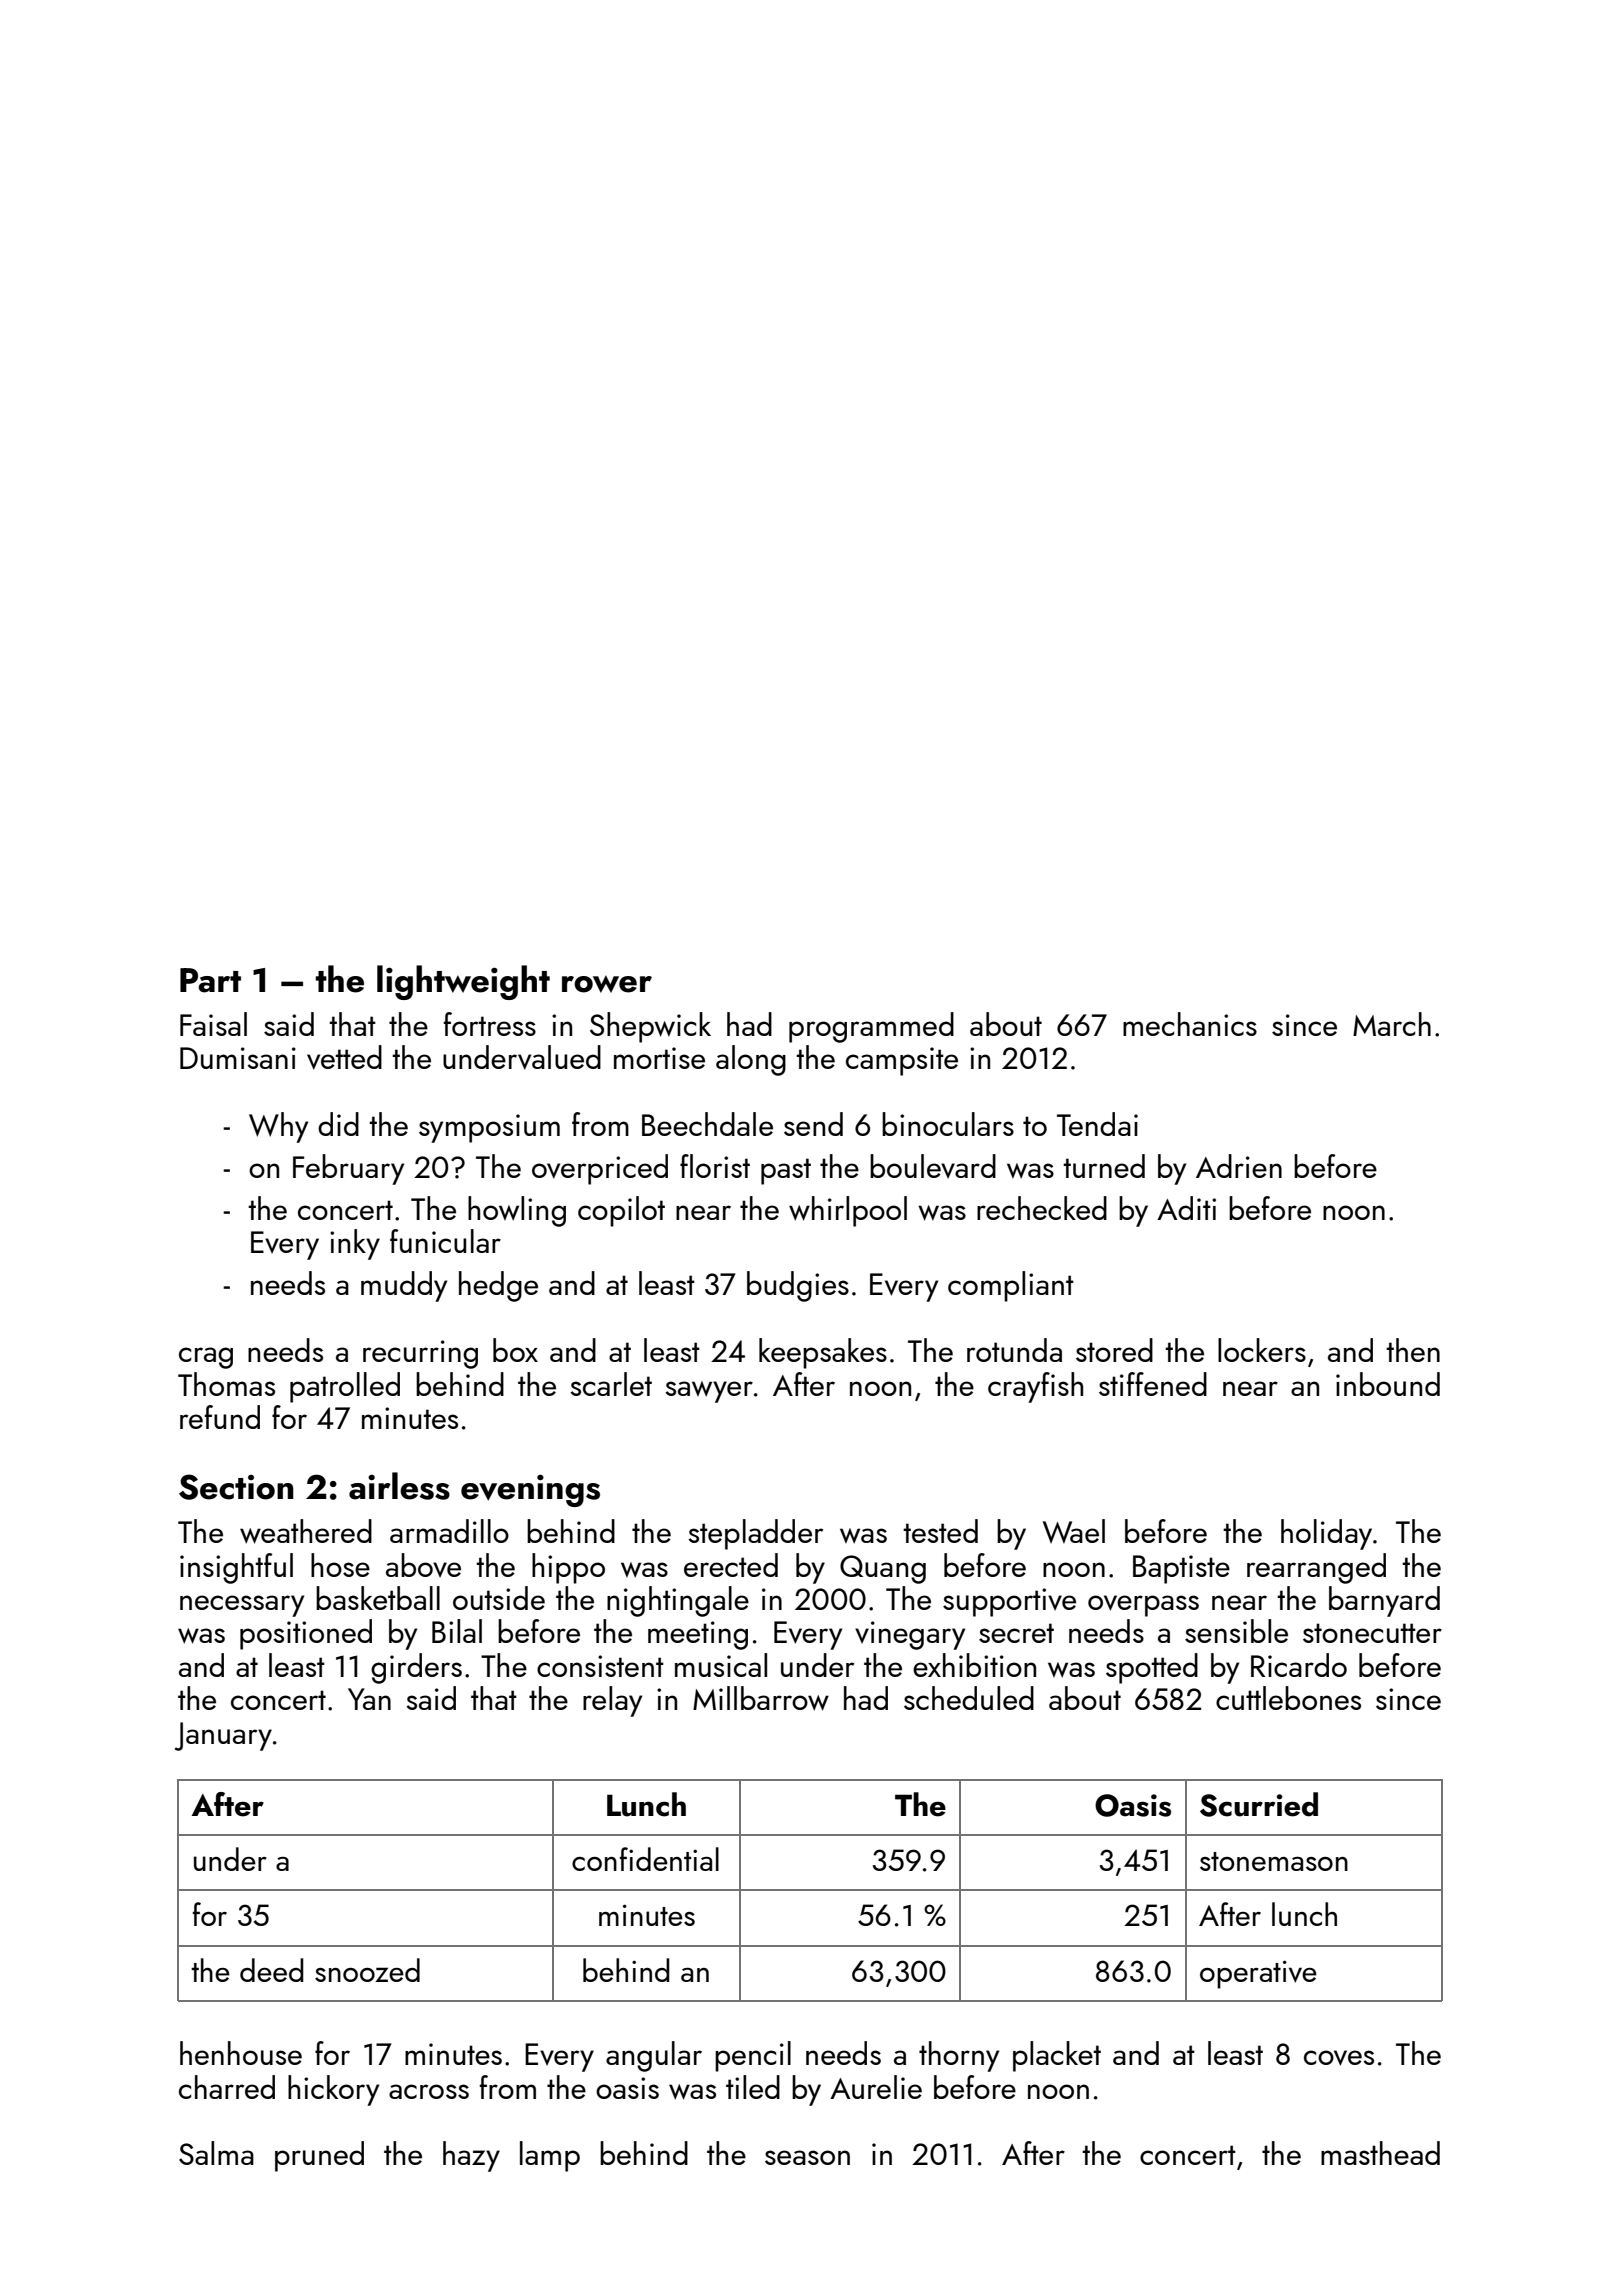 The width and height of the document is (1620, 2292). What do you see at coordinates (1186, 1208) in the document?
I see `Aditi` at bounding box center [1186, 1208].
